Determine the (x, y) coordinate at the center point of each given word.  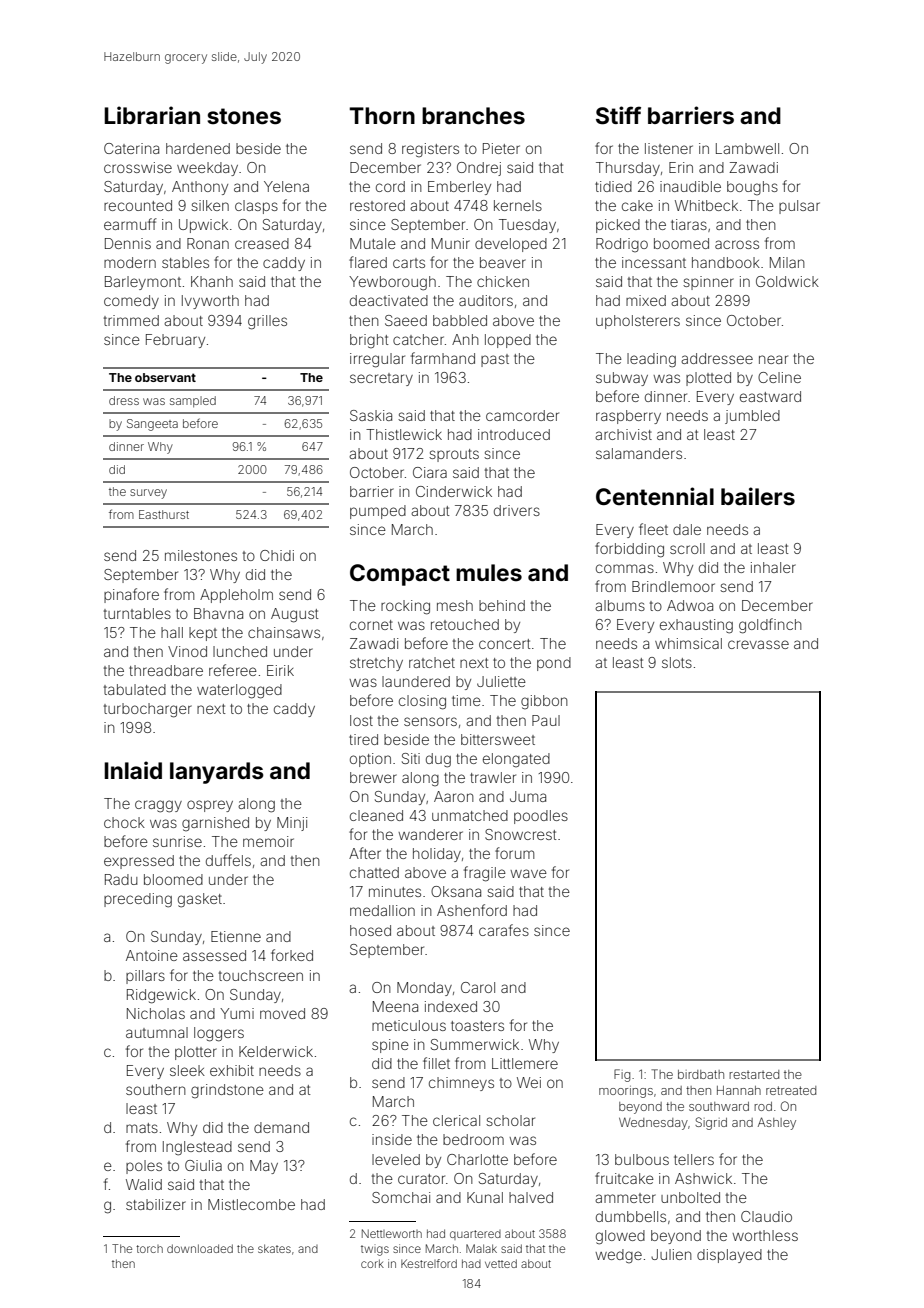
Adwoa (690, 605)
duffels (228, 860)
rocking (405, 607)
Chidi (277, 555)
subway (622, 379)
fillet (436, 1063)
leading (651, 360)
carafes (504, 930)
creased (262, 243)
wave (528, 873)
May (264, 1167)
